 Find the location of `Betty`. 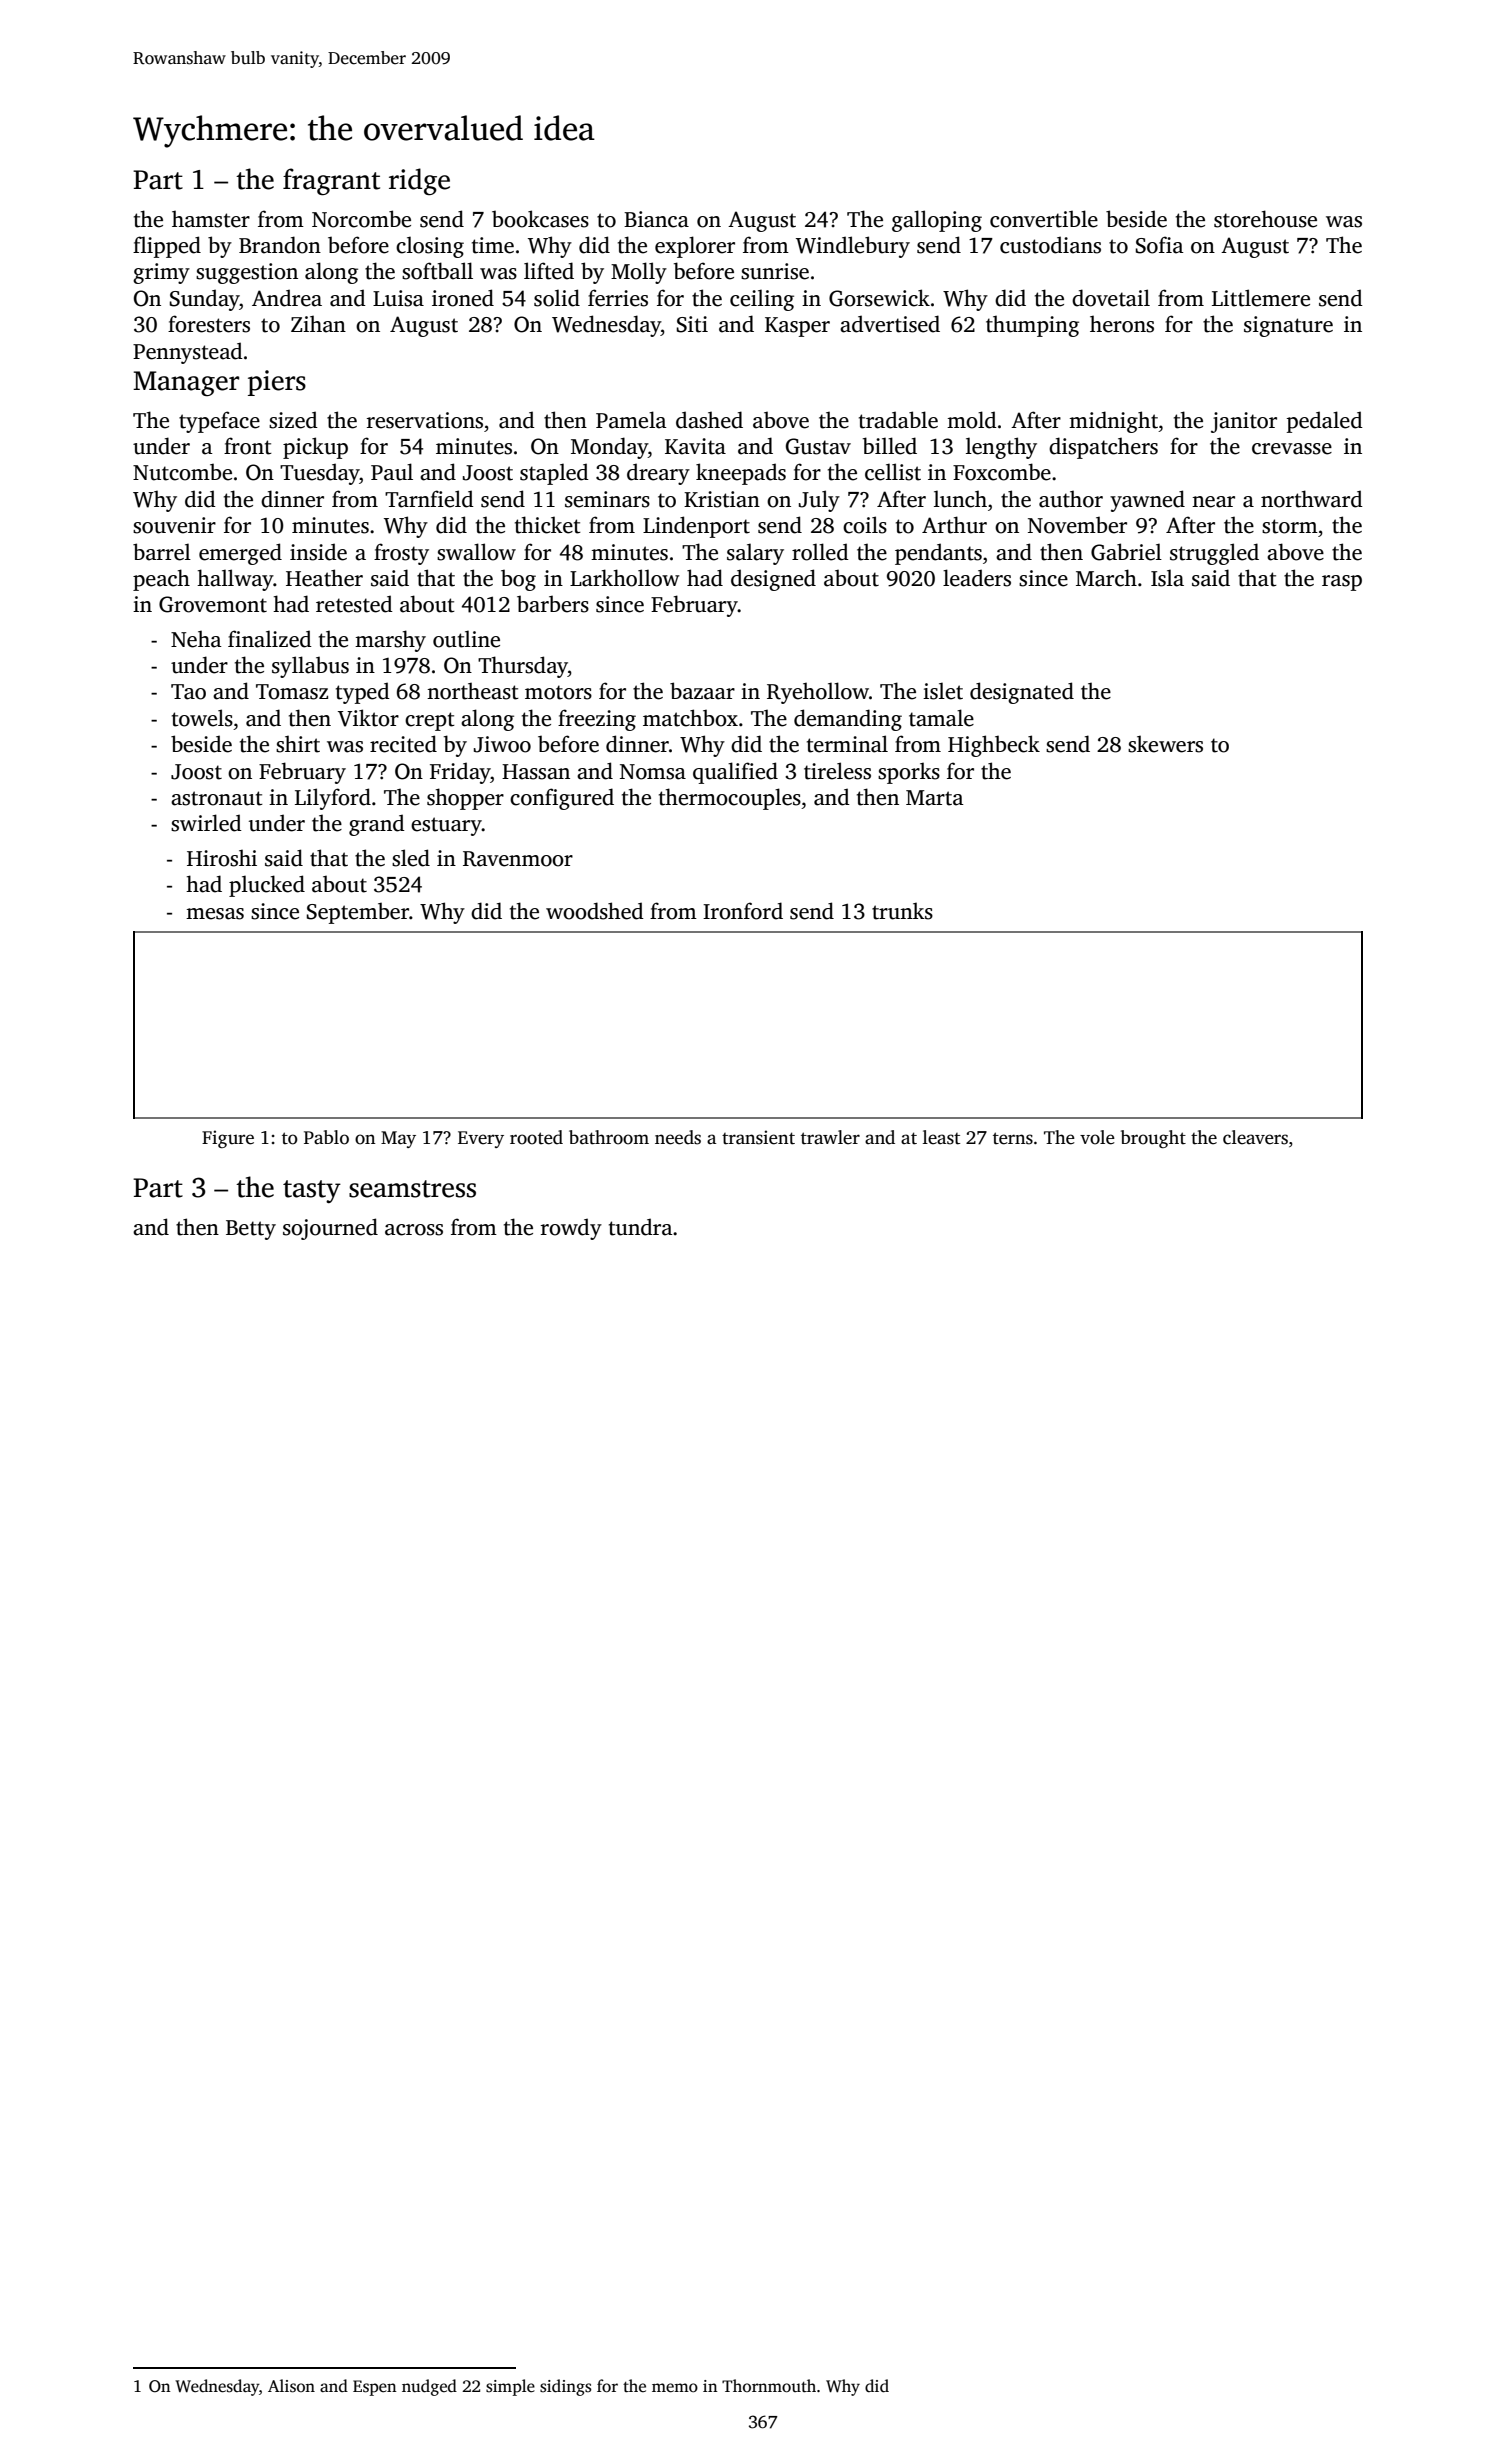

Betty is located at coordinates (251, 1230).
